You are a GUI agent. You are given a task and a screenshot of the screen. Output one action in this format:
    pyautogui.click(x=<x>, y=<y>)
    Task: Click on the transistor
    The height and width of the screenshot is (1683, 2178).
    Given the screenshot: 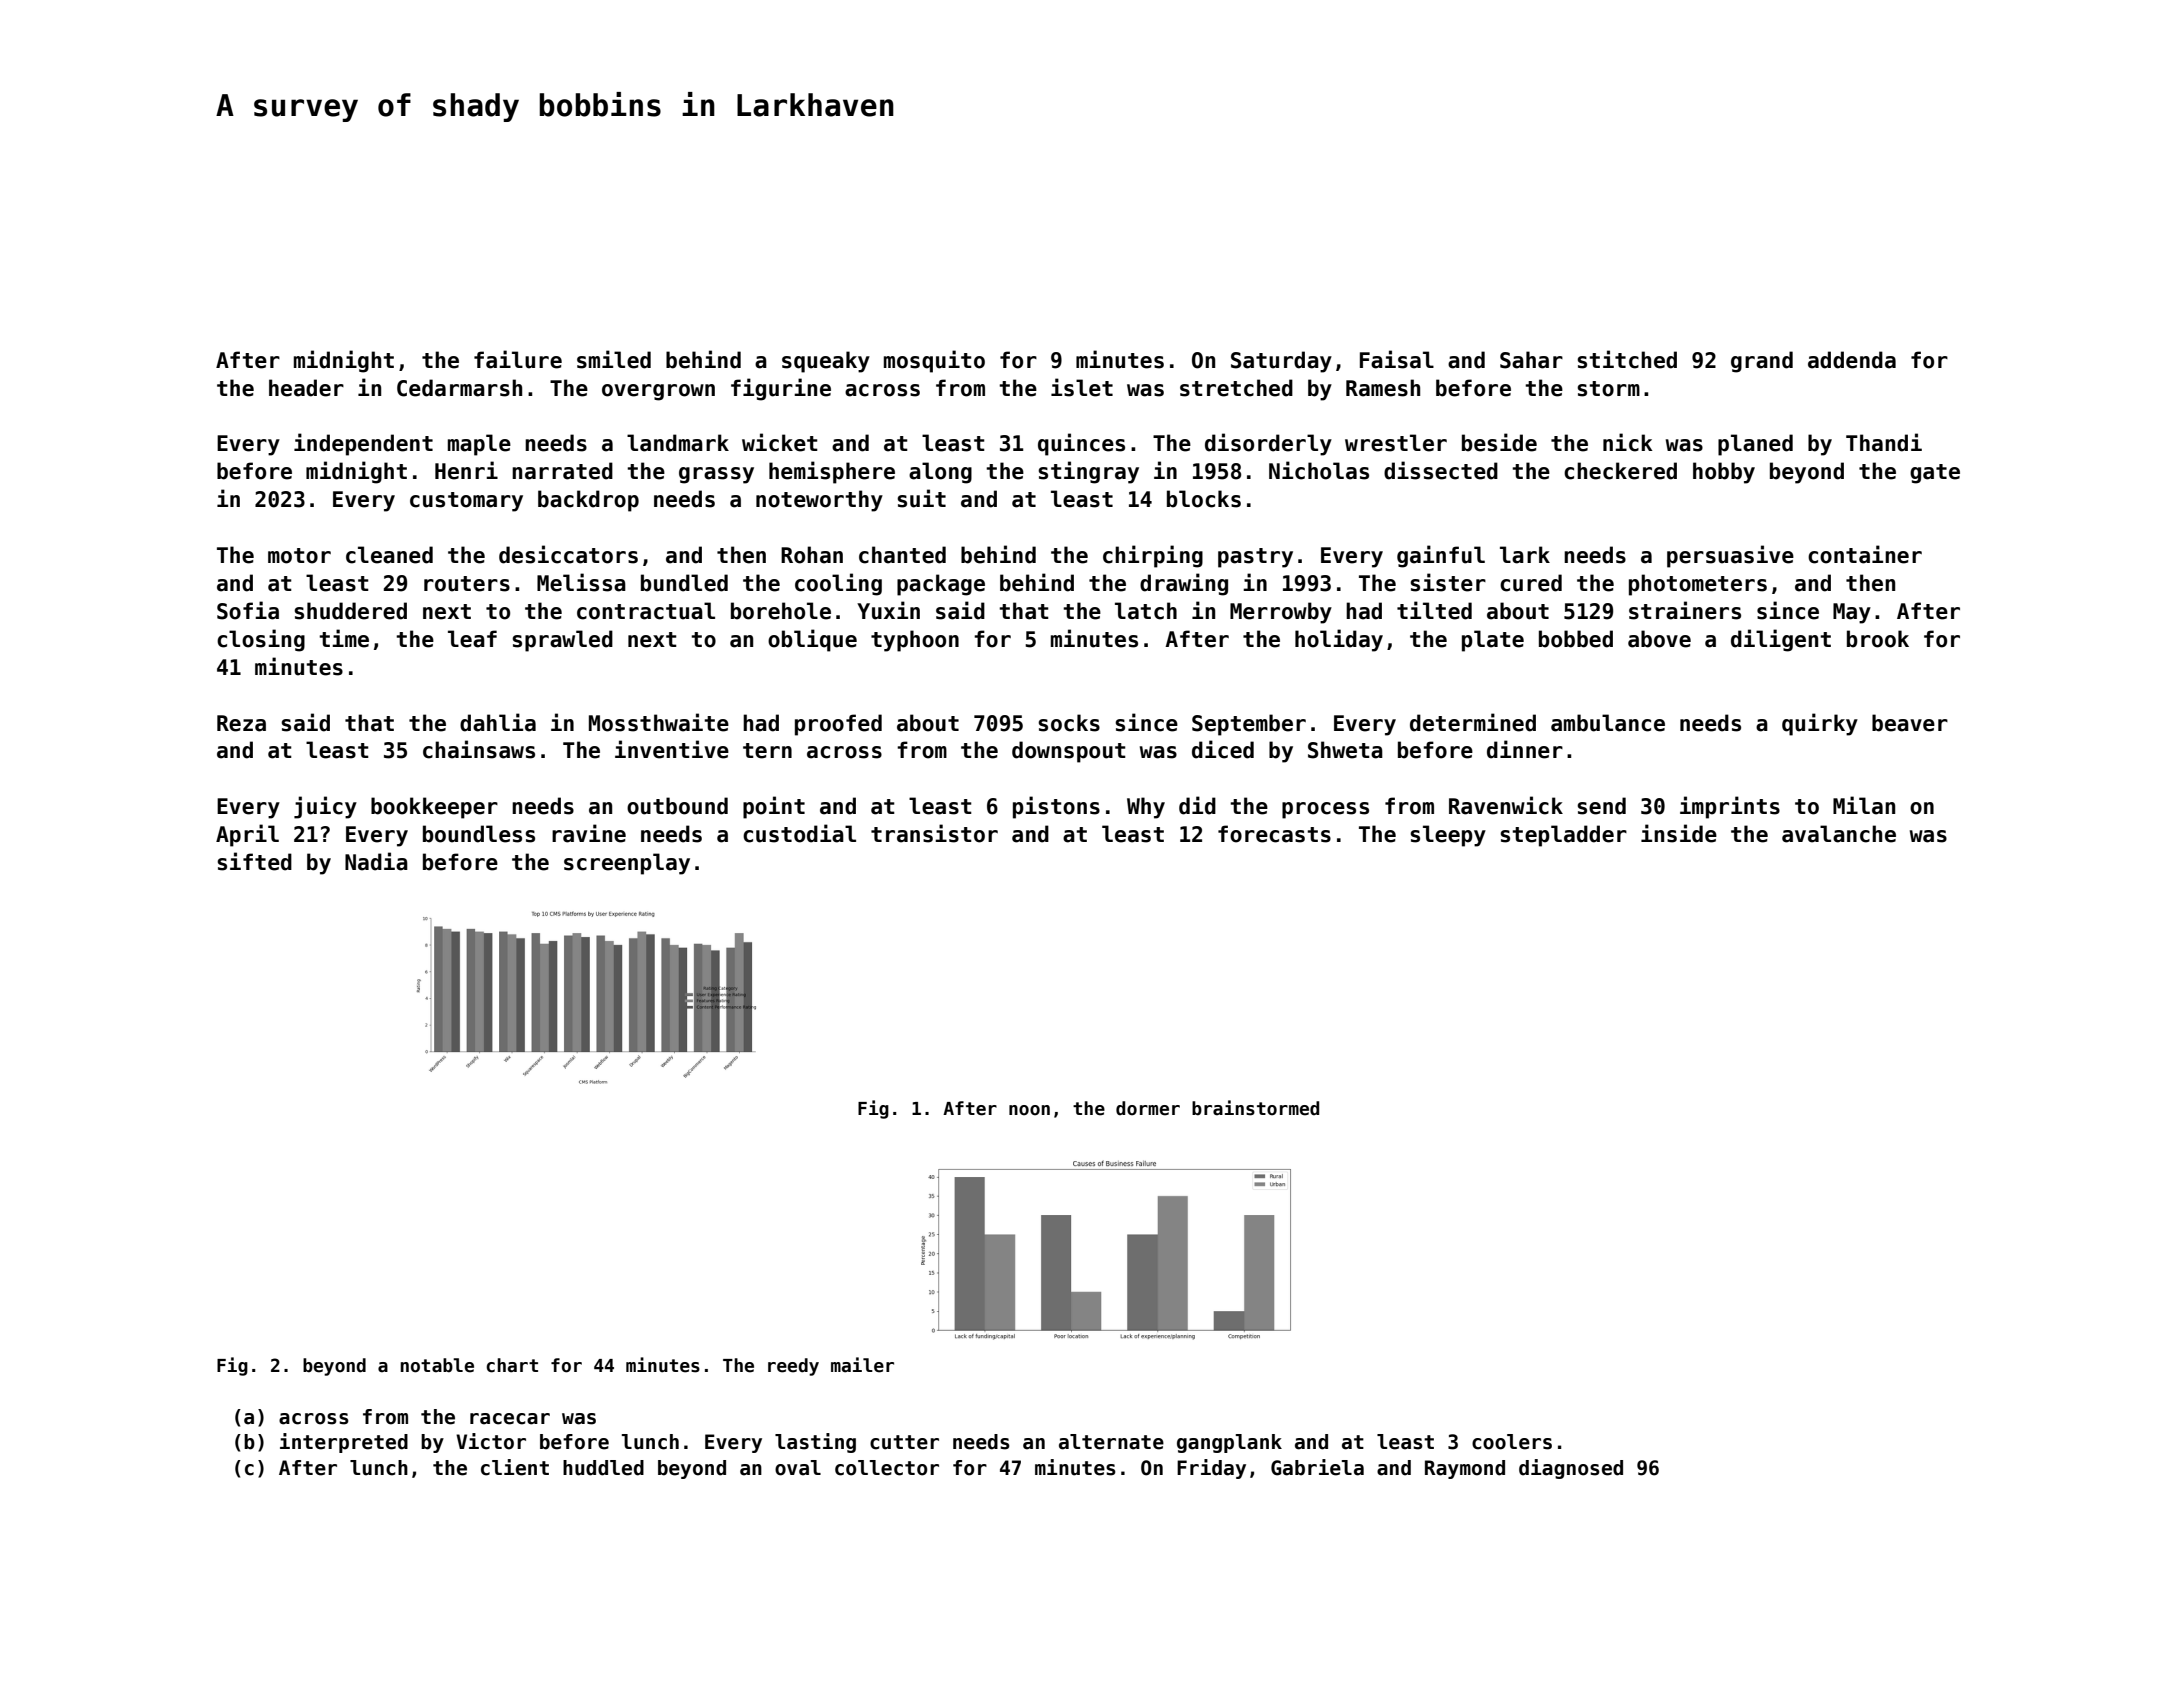 What is the action you would take?
    pyautogui.click(x=934, y=833)
